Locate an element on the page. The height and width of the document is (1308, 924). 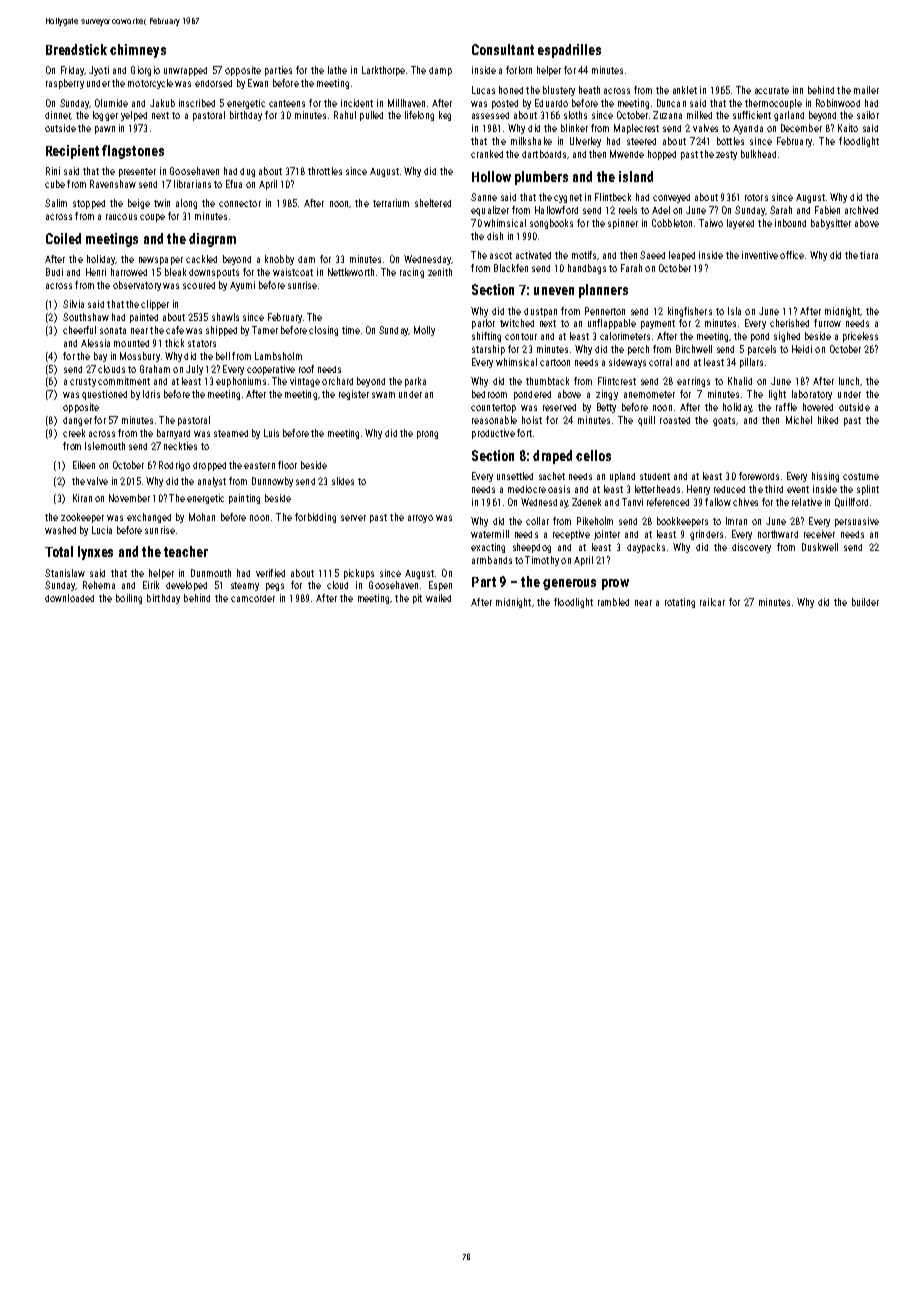
watermill is located at coordinates (490, 534).
